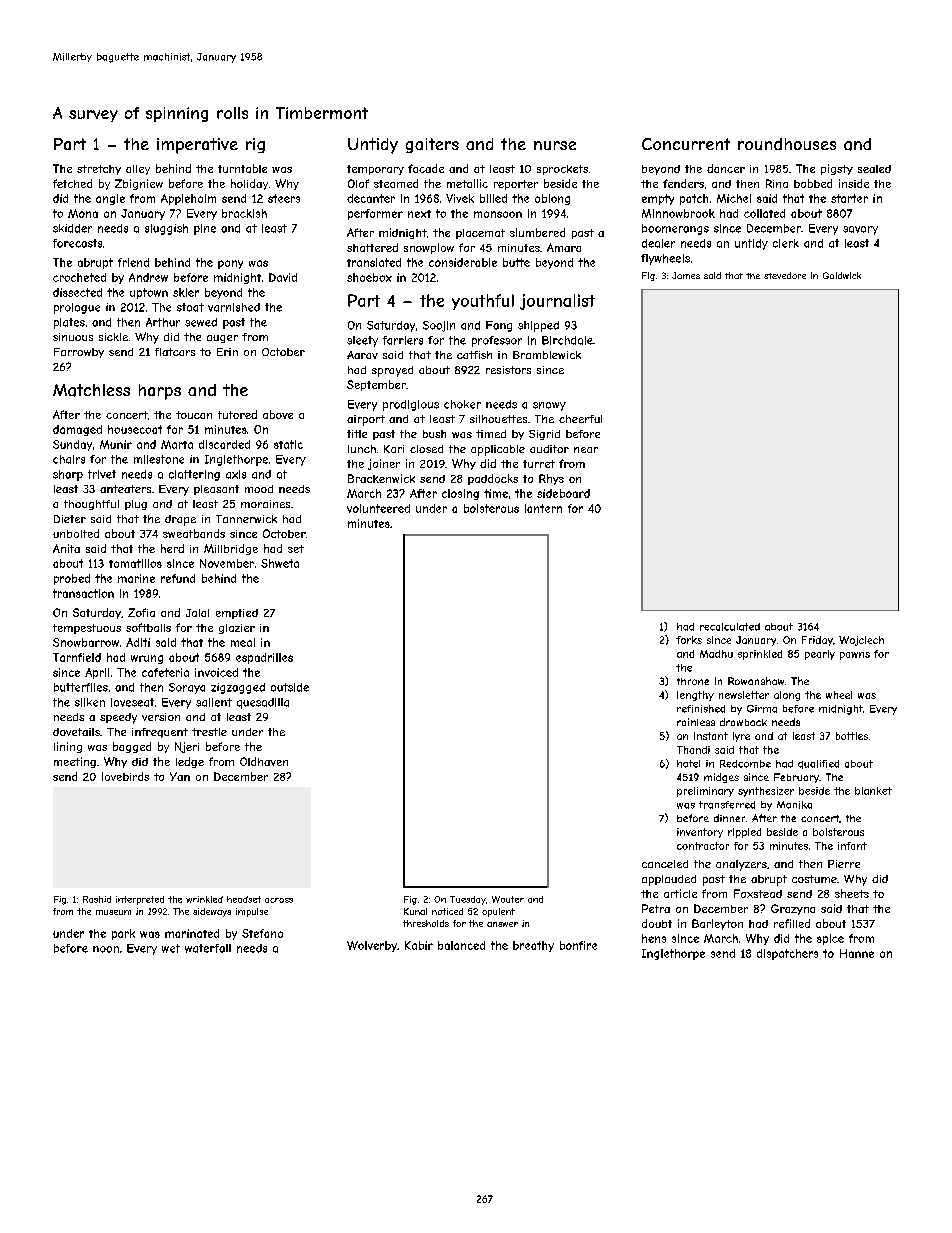  I want to click on nurse, so click(555, 145).
